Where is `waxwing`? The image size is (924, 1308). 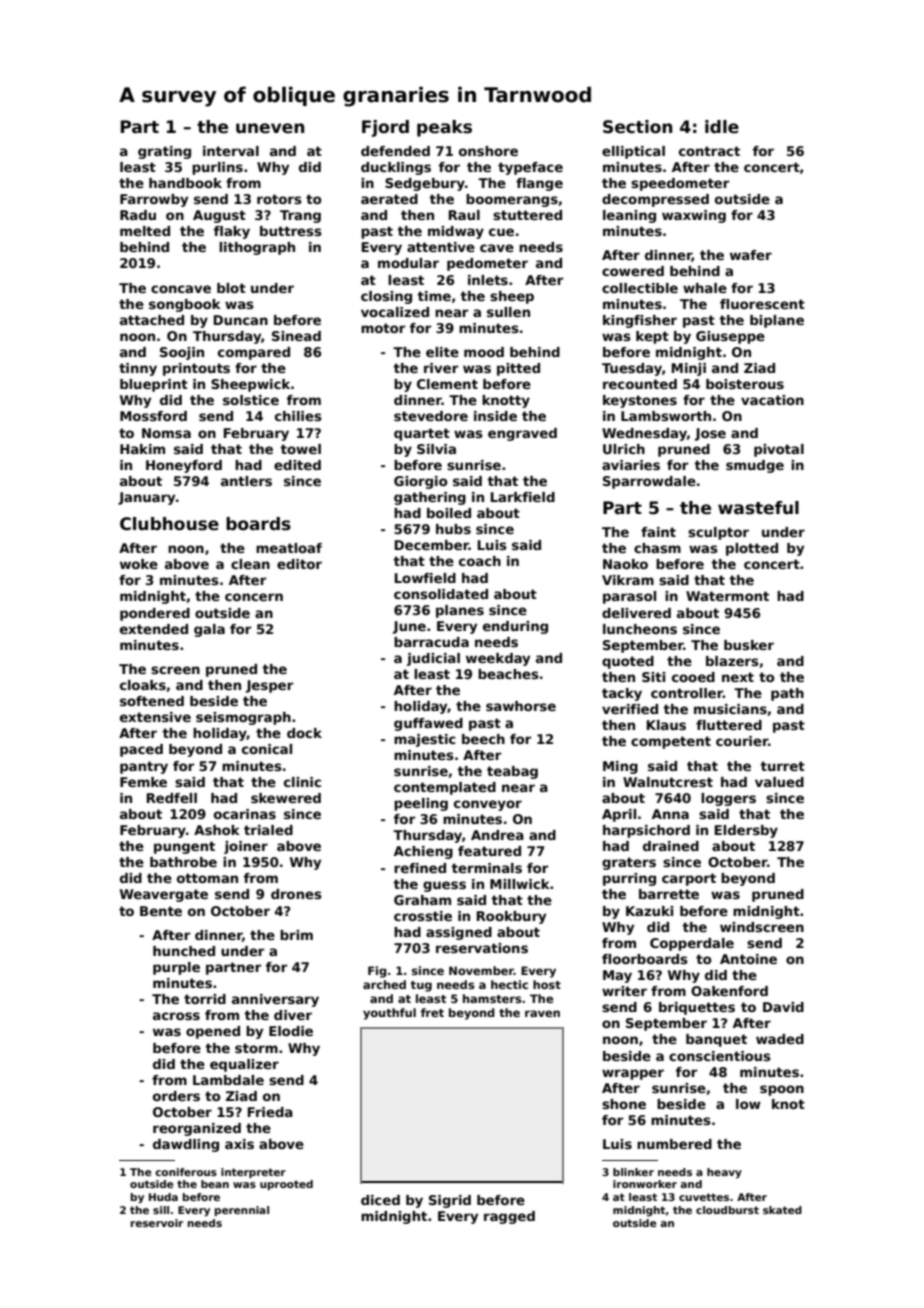 waxwing is located at coordinates (694, 216).
